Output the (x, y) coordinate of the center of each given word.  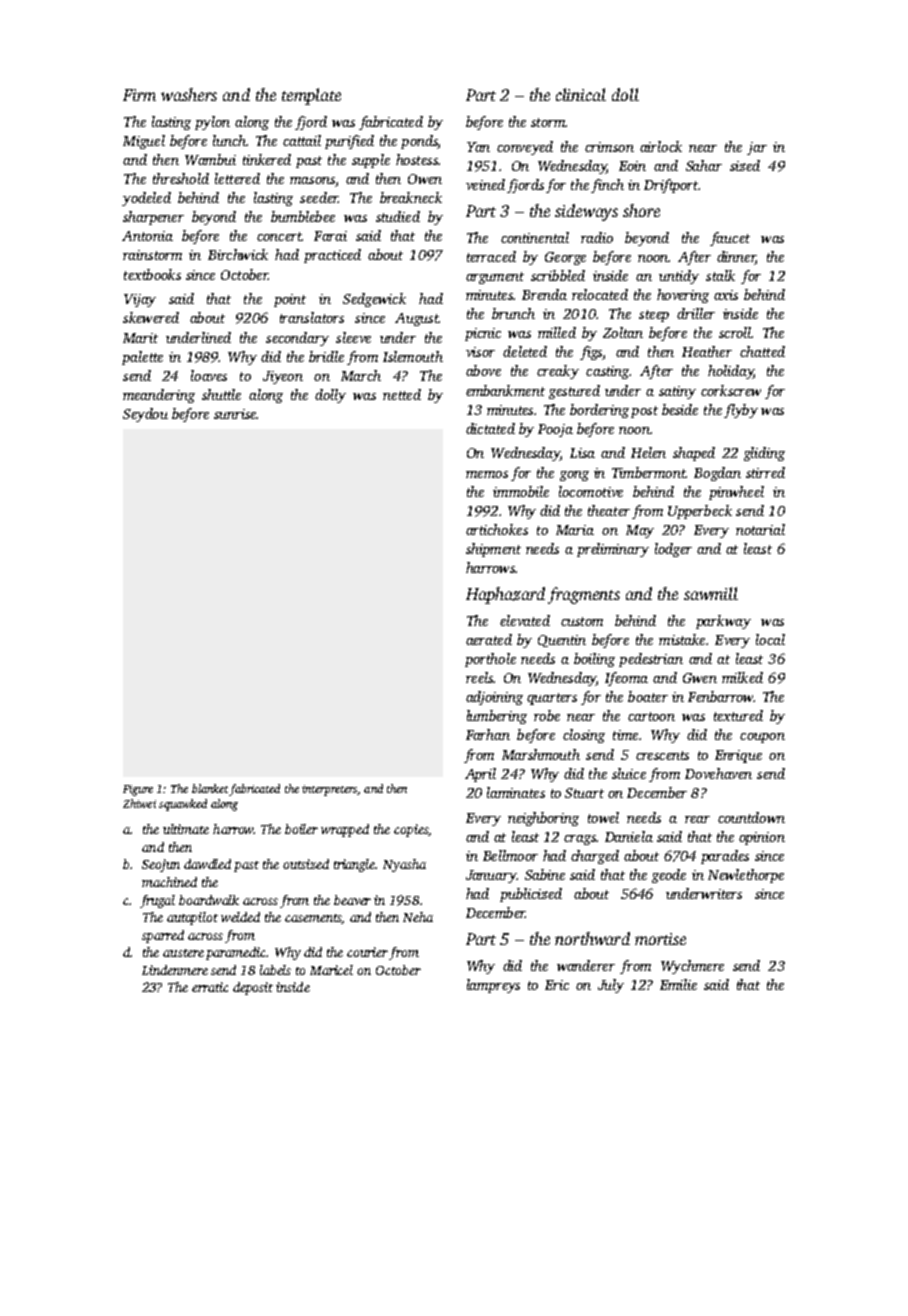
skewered (151, 317)
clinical (581, 94)
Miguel (144, 142)
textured (738, 715)
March (361, 375)
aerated (489, 639)
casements (313, 919)
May (640, 531)
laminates (516, 792)
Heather (707, 351)
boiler (301, 829)
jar (757, 148)
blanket (210, 788)
